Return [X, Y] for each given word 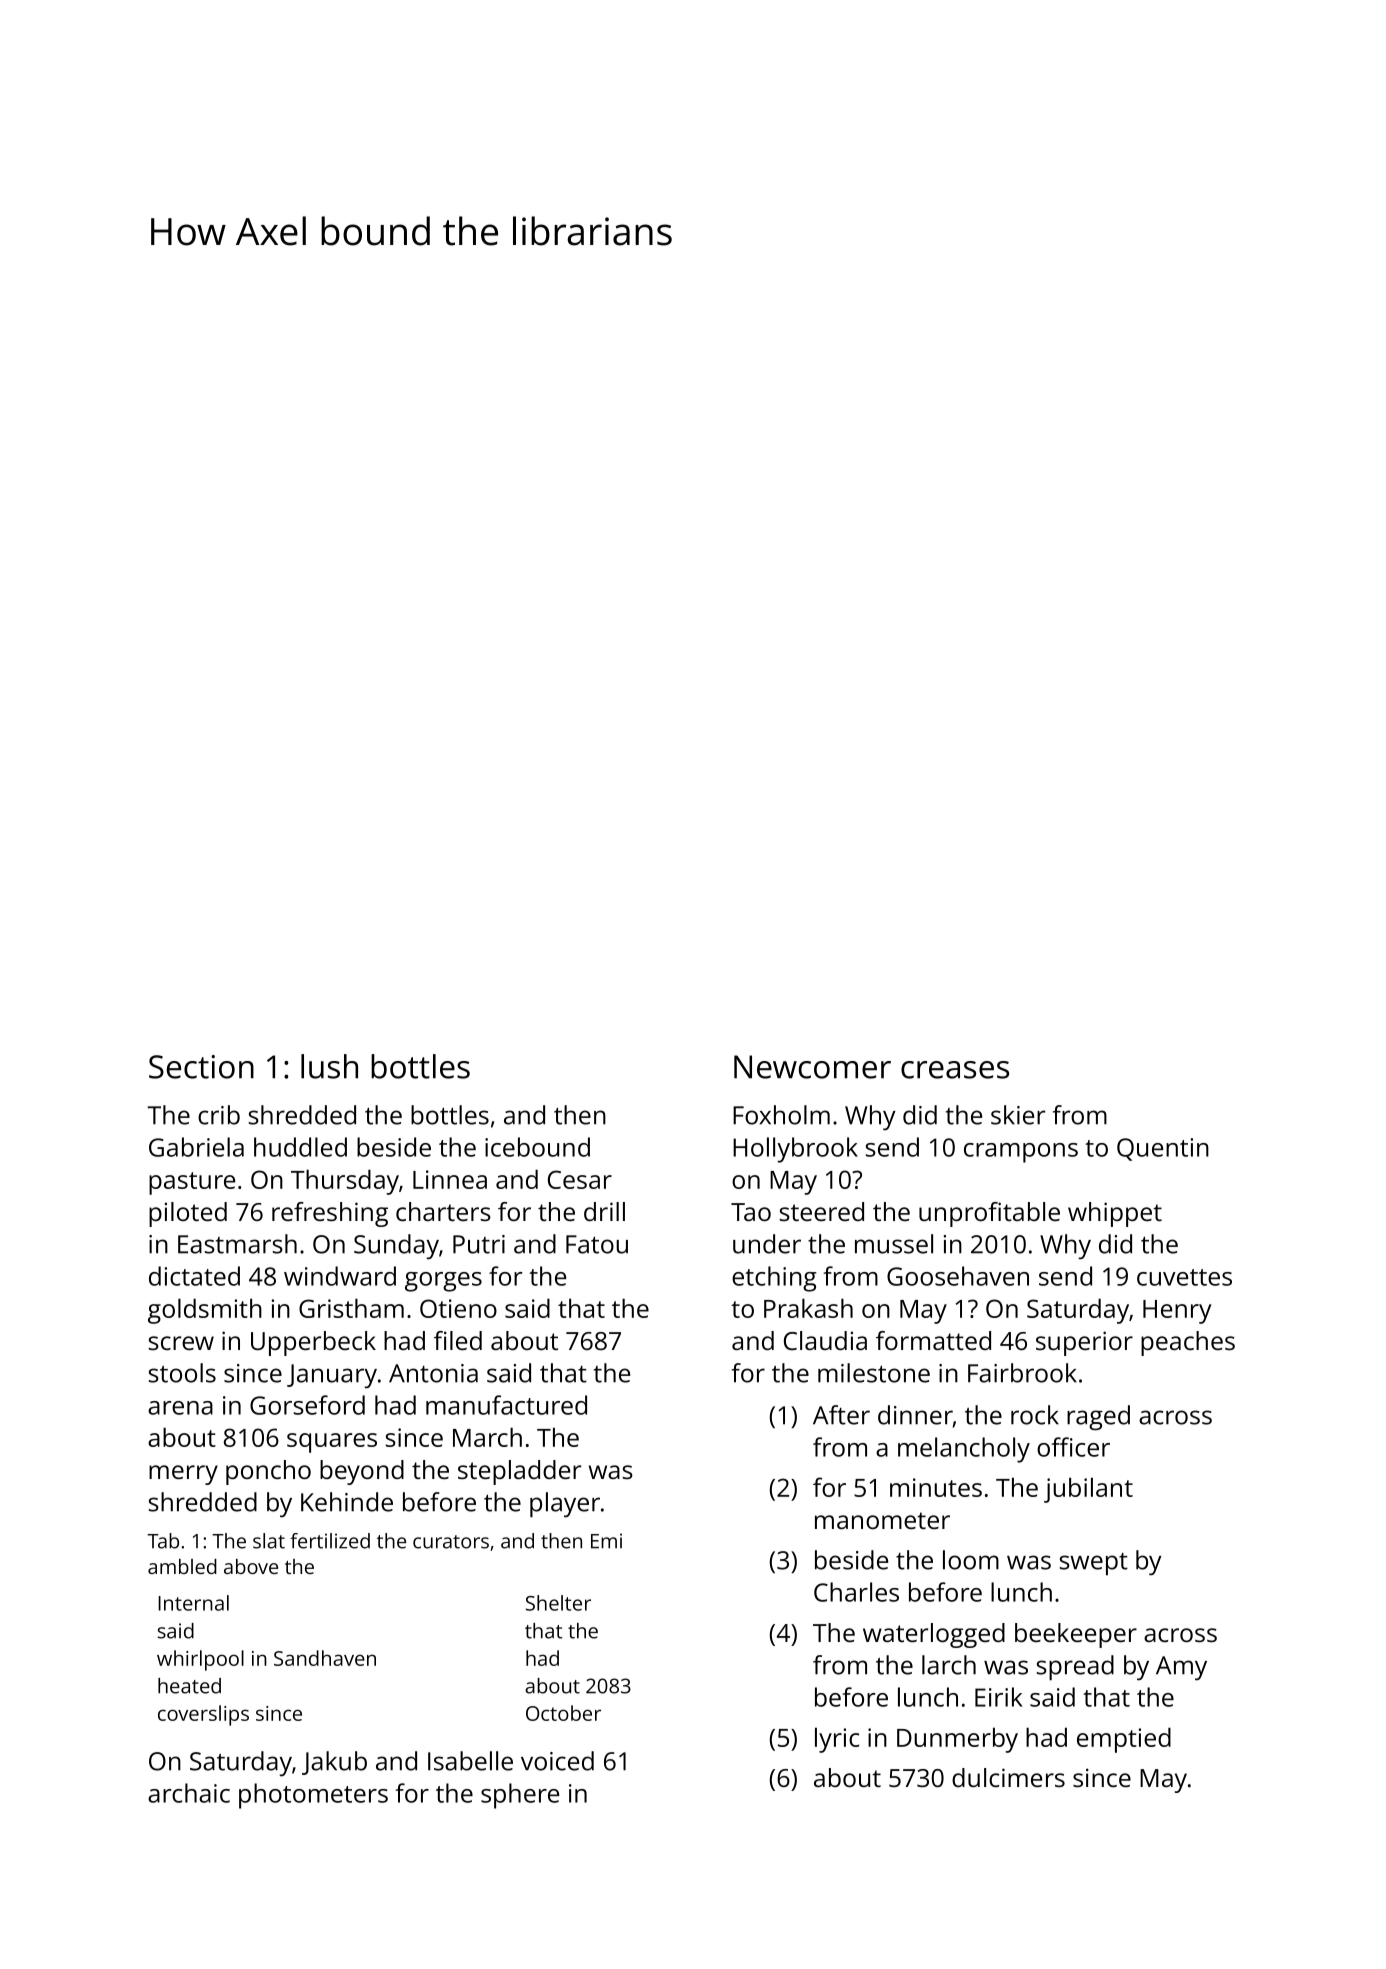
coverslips [203, 1715]
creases [955, 1070]
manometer [882, 1520]
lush [329, 1066]
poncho [268, 1472]
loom [971, 1560]
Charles [856, 1592]
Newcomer [812, 1067]
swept [1094, 1564]
